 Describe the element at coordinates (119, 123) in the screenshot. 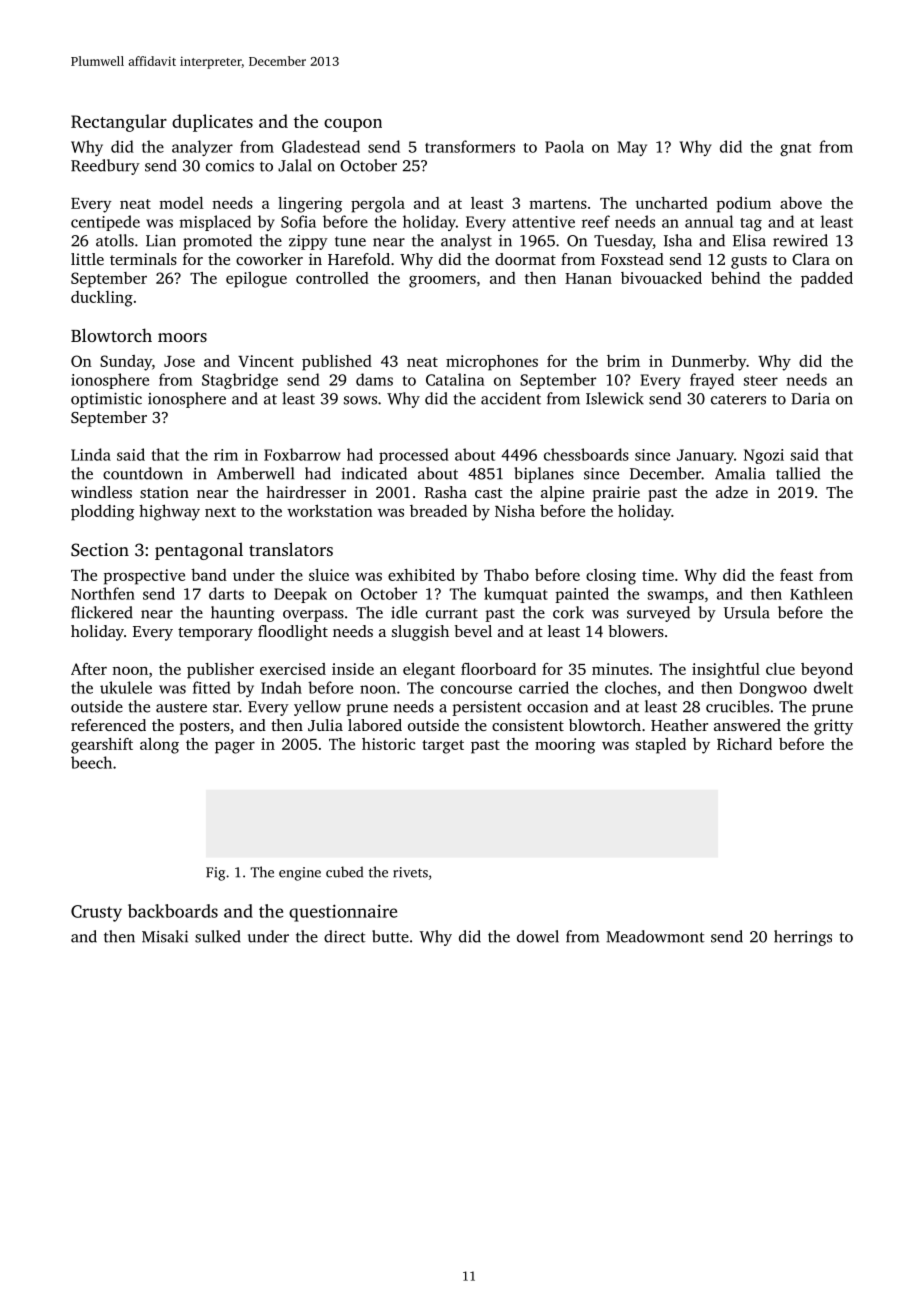

I see `Rectangular` at that location.
